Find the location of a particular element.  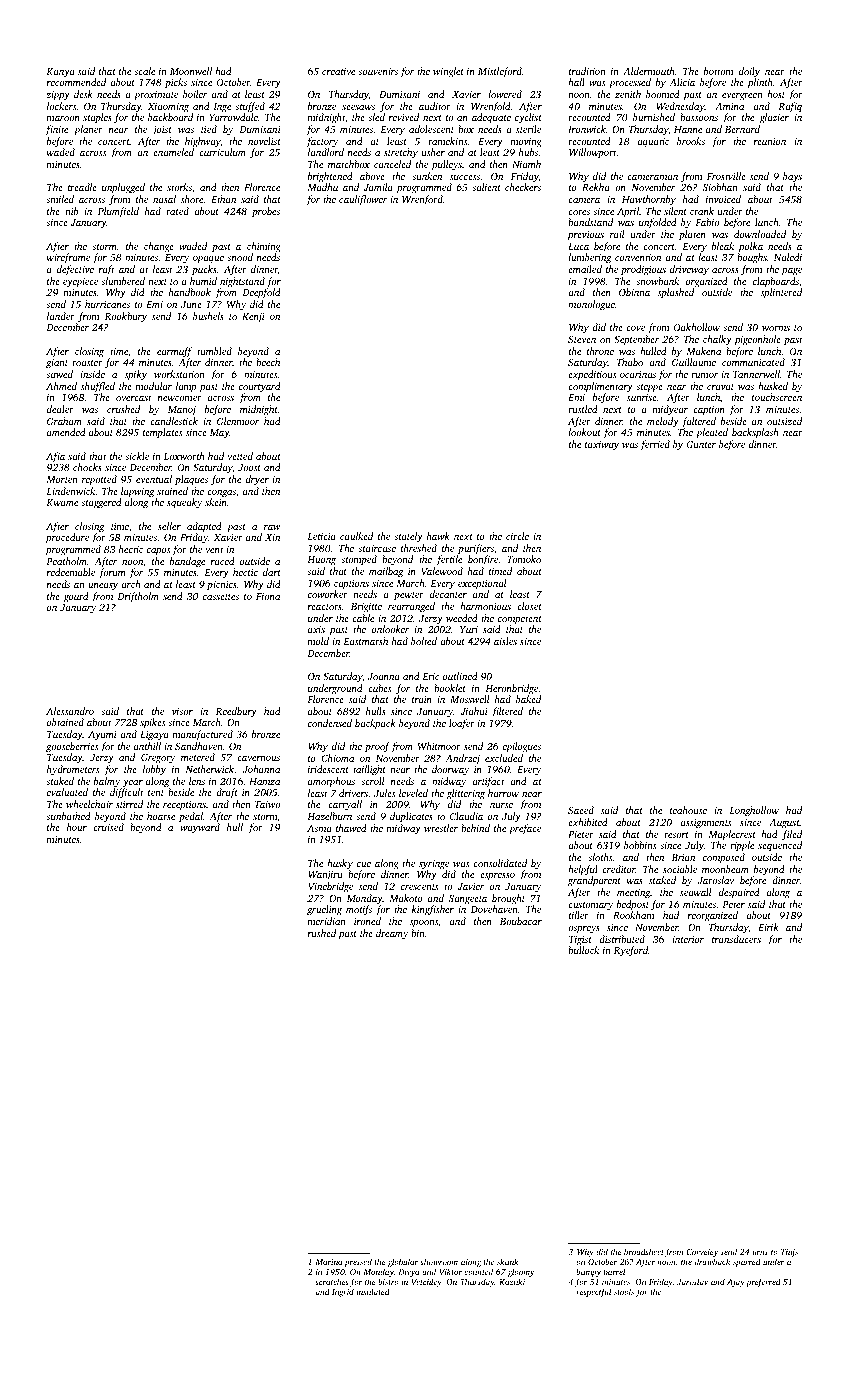

interior is located at coordinates (688, 939).
